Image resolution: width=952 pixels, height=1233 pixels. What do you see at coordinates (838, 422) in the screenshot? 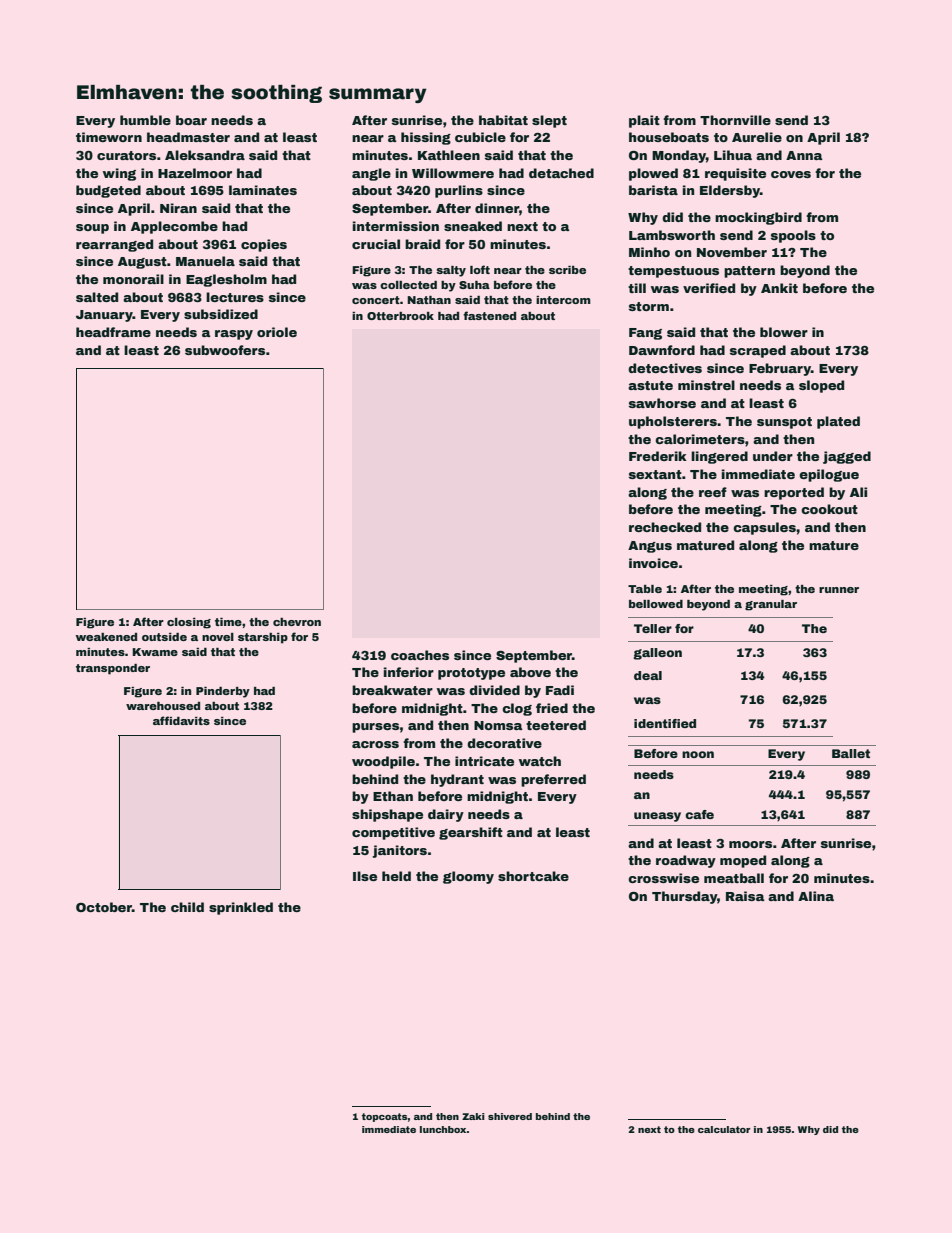
I see `plated` at bounding box center [838, 422].
